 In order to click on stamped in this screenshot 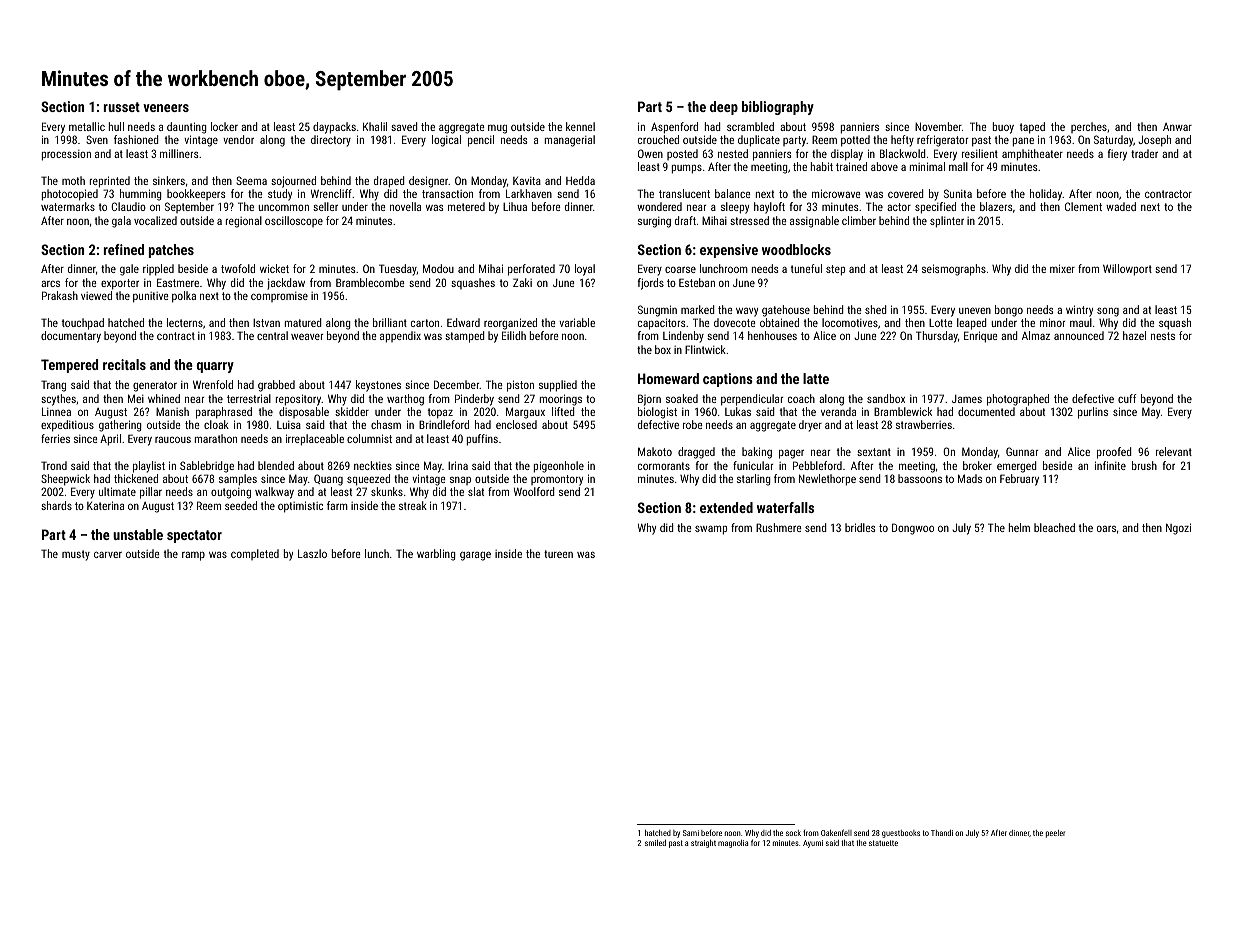, I will do `click(465, 337)`.
